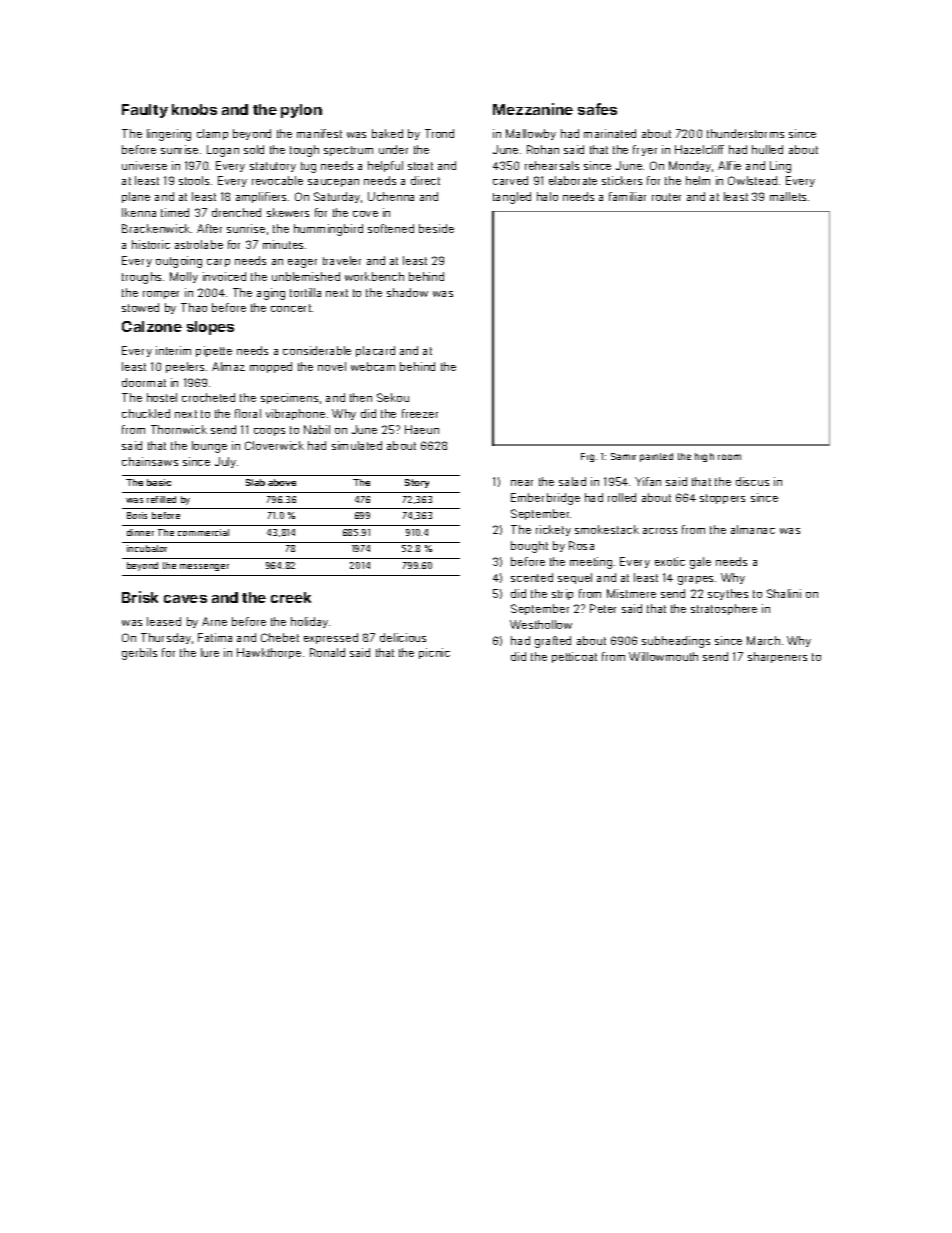 The width and height of the image is (952, 1233). Describe the element at coordinates (417, 483) in the image. I see `Story` at that location.
